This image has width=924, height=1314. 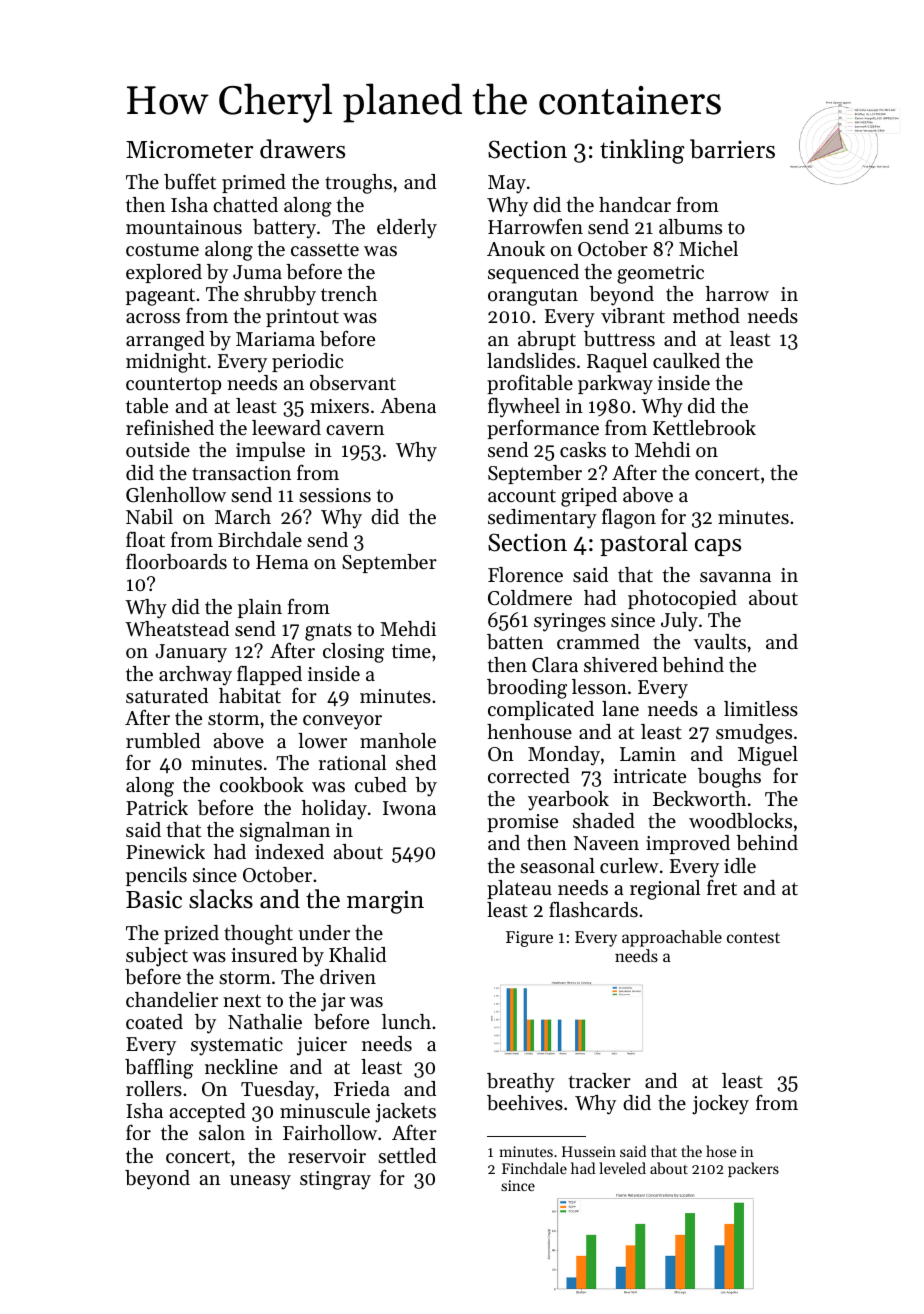 I want to click on flagon, so click(x=629, y=518).
